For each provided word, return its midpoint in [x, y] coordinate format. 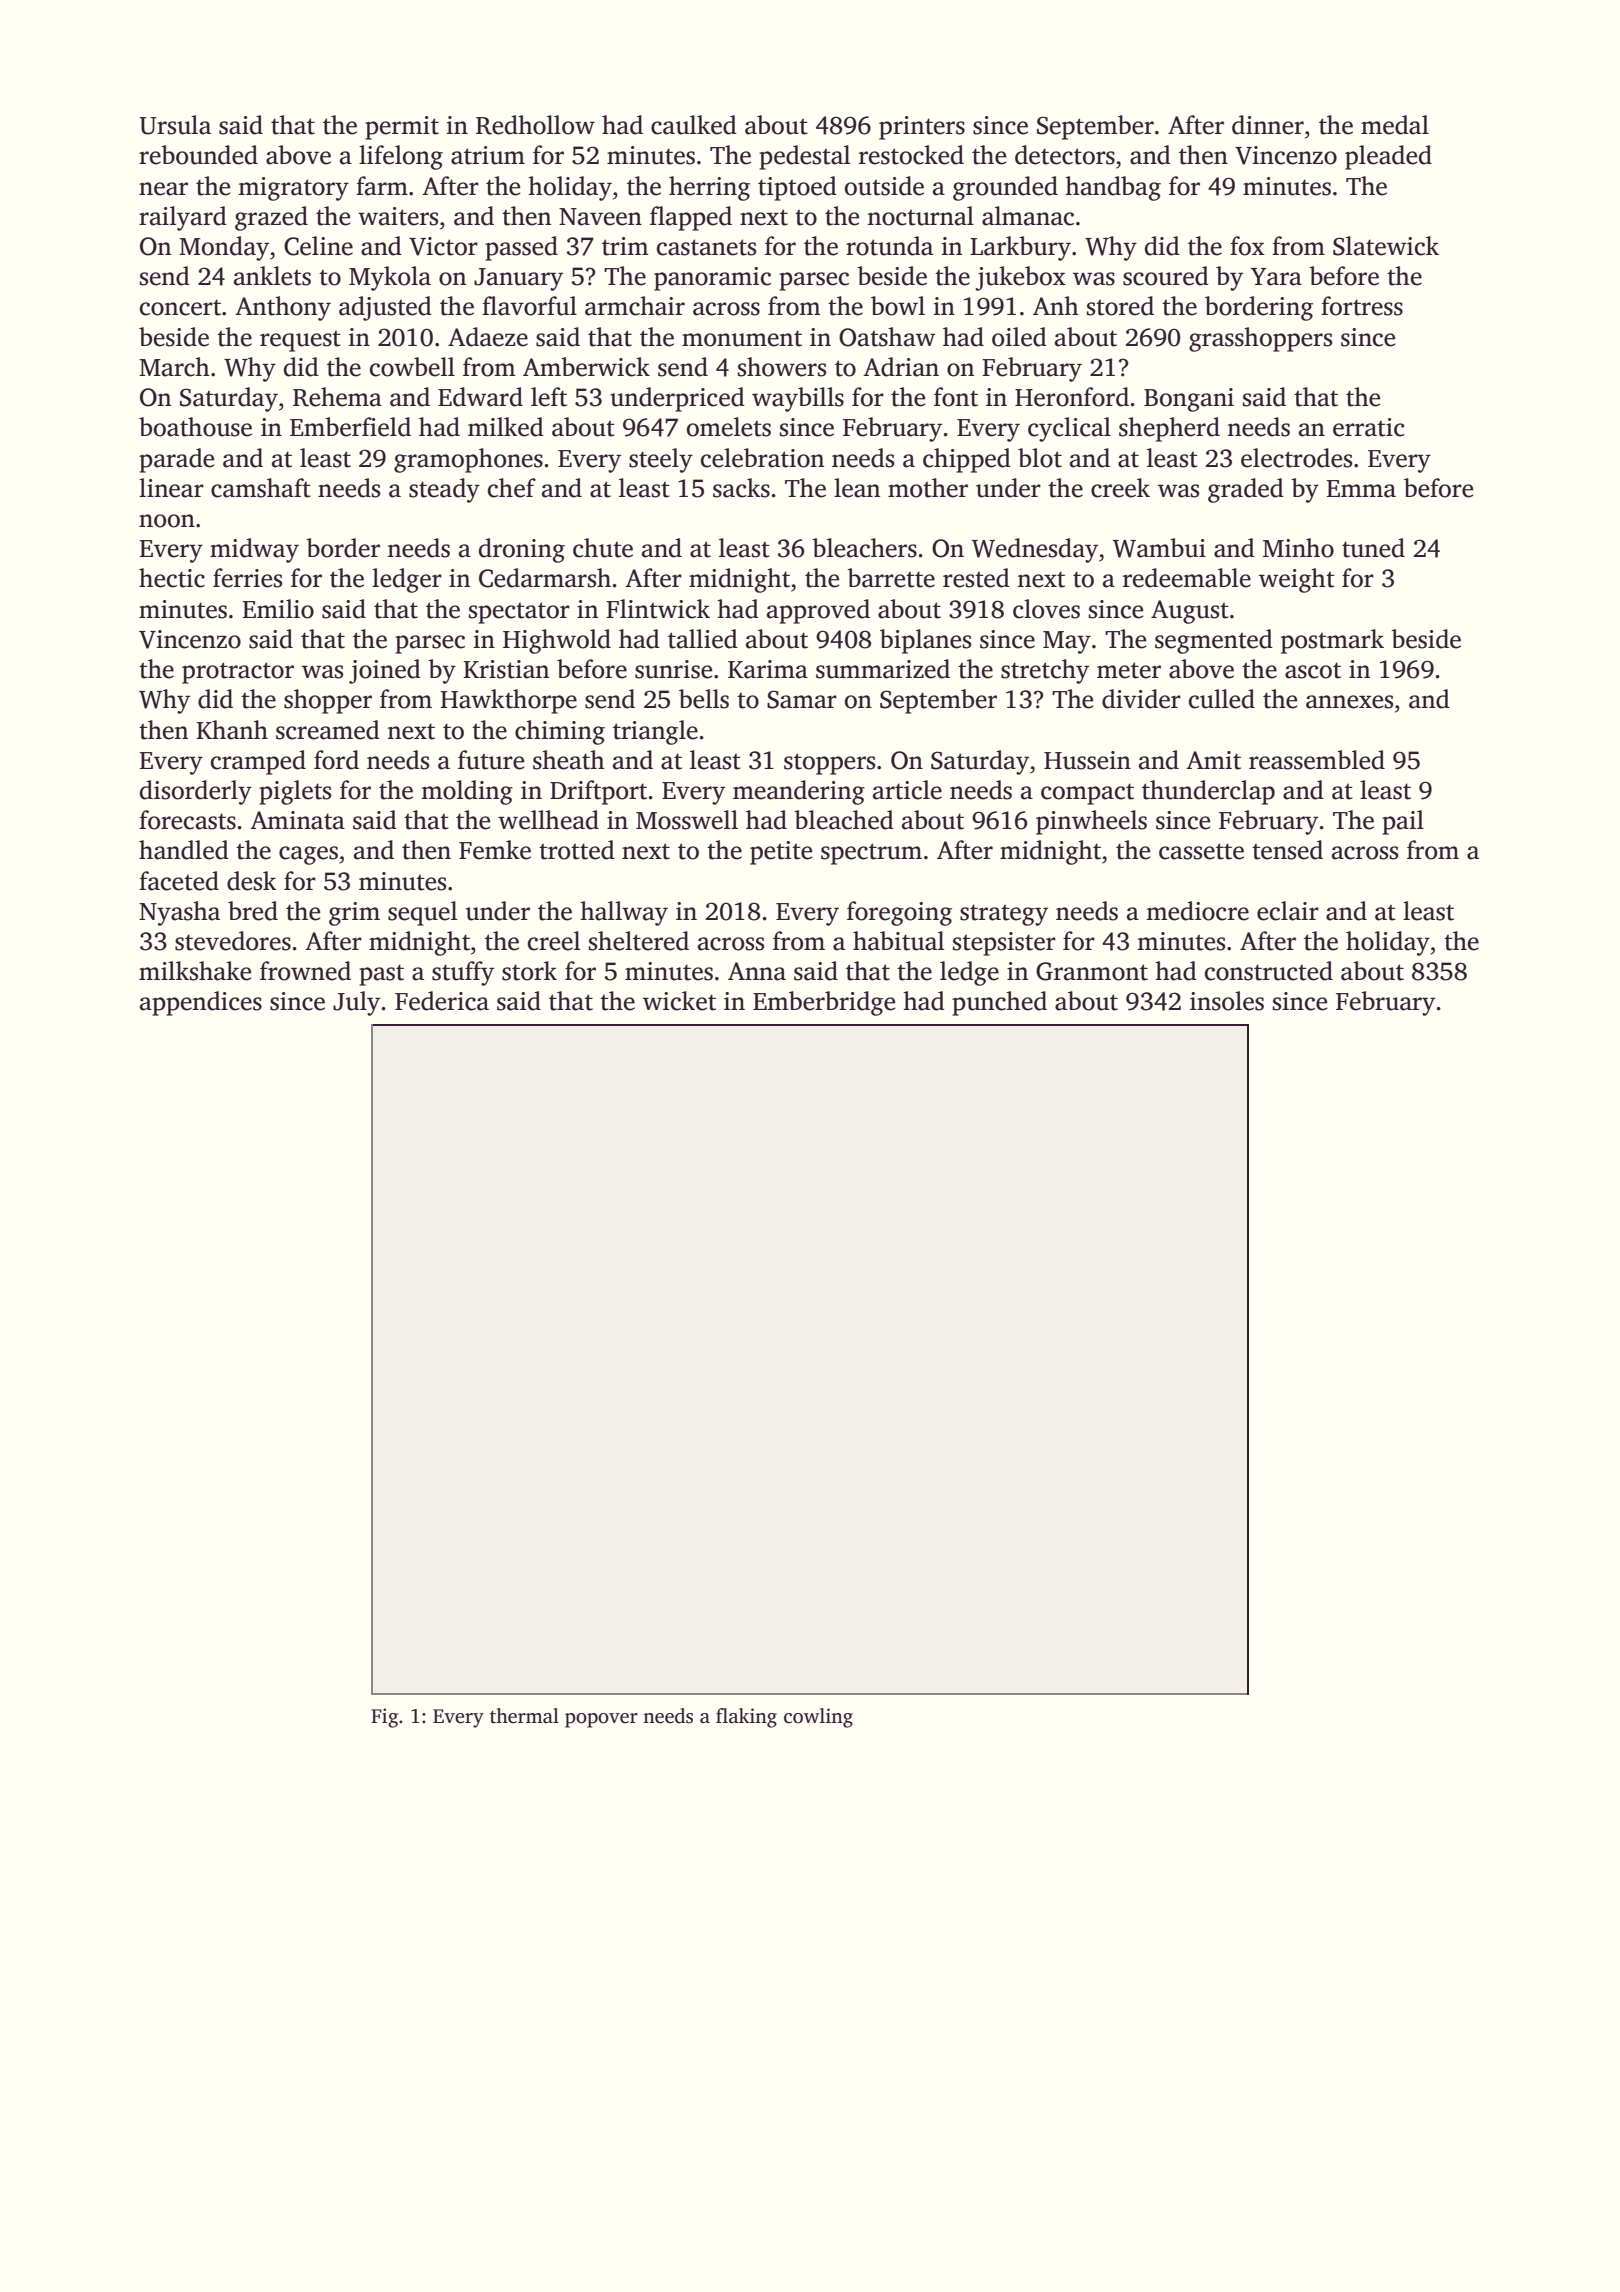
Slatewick [1386, 246]
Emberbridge [824, 1003]
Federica [442, 1001]
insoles [1227, 1001]
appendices [201, 1003]
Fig [384, 1718]
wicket [679, 1001]
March [174, 367]
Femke [495, 850]
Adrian [901, 367]
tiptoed [797, 188]
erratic [1369, 427]
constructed [1269, 971]
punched [999, 1003]
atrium [488, 155]
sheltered [639, 941]
